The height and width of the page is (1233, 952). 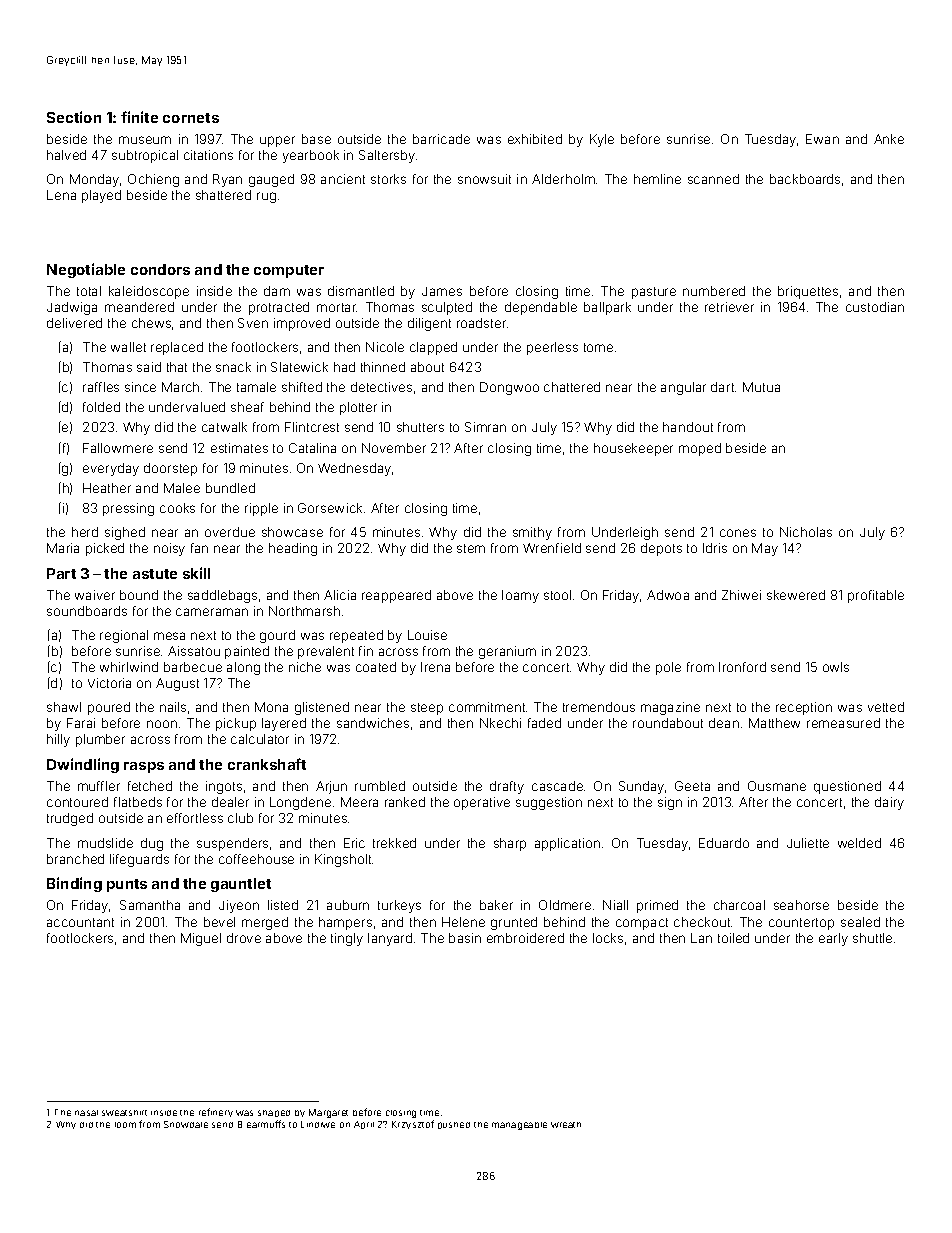 What do you see at coordinates (567, 844) in the page?
I see `application` at bounding box center [567, 844].
